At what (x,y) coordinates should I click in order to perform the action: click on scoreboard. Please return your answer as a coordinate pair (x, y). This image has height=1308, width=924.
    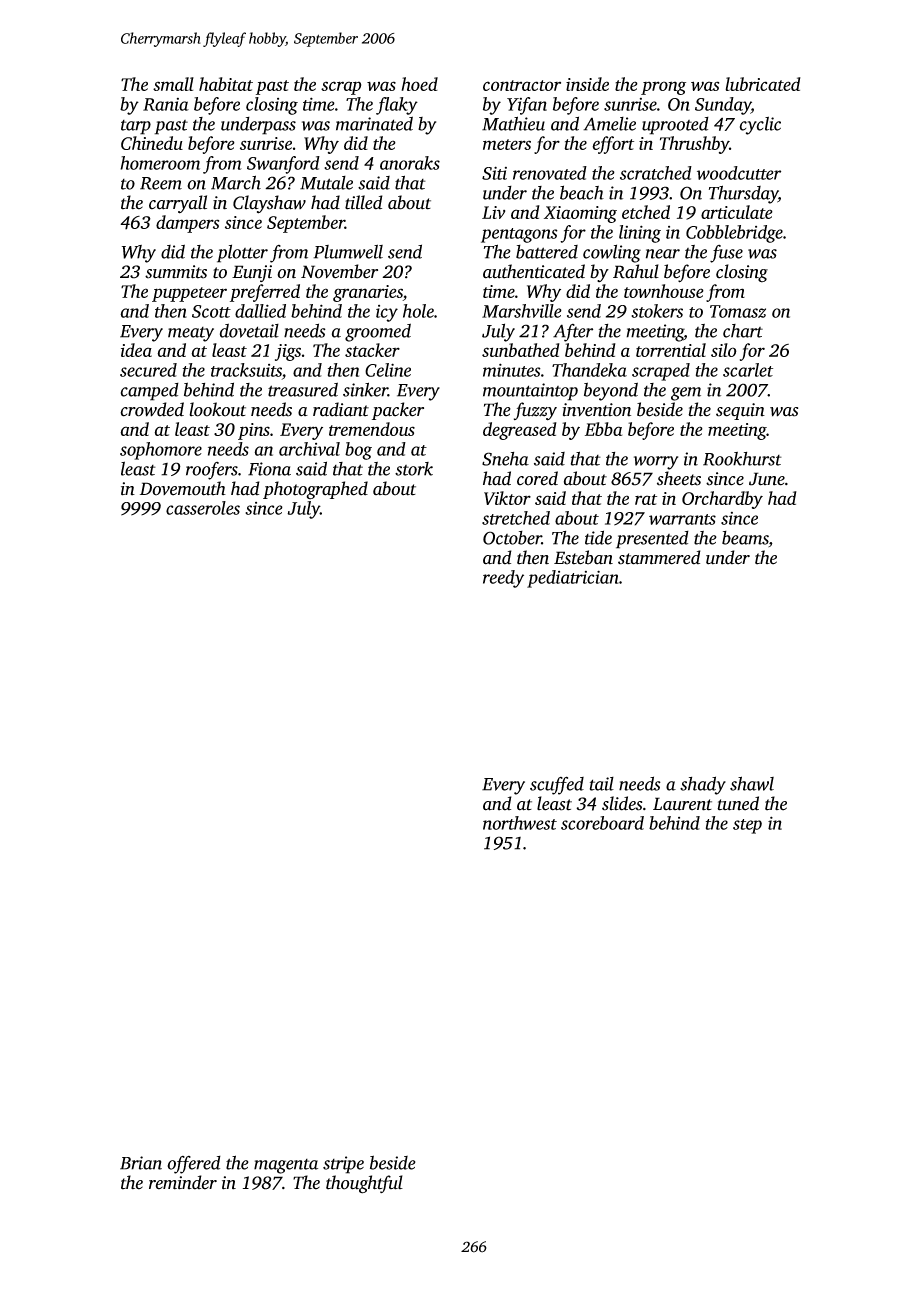
    Looking at the image, I should click on (602, 823).
